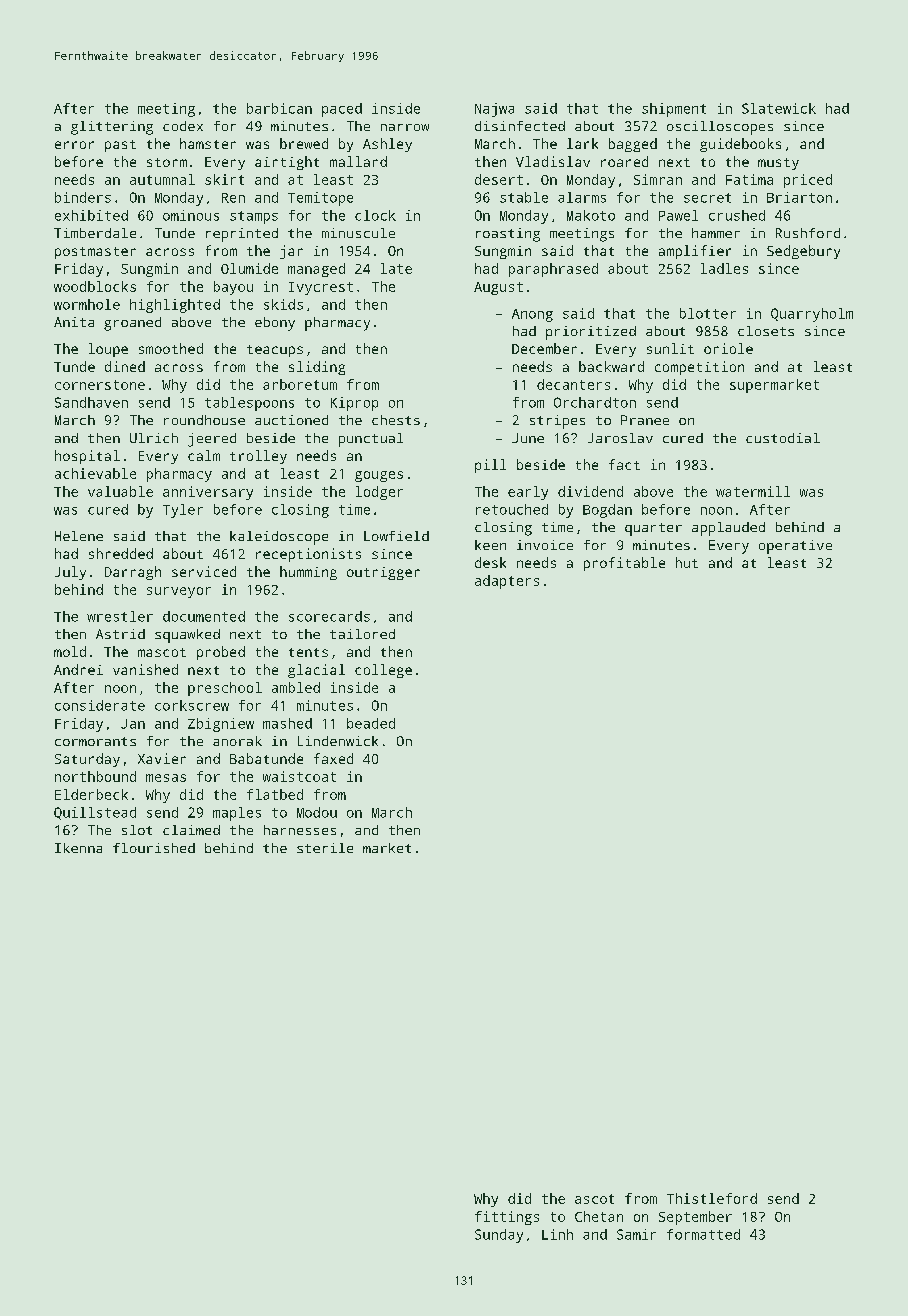 The image size is (908, 1316). I want to click on sunlit, so click(670, 348).
